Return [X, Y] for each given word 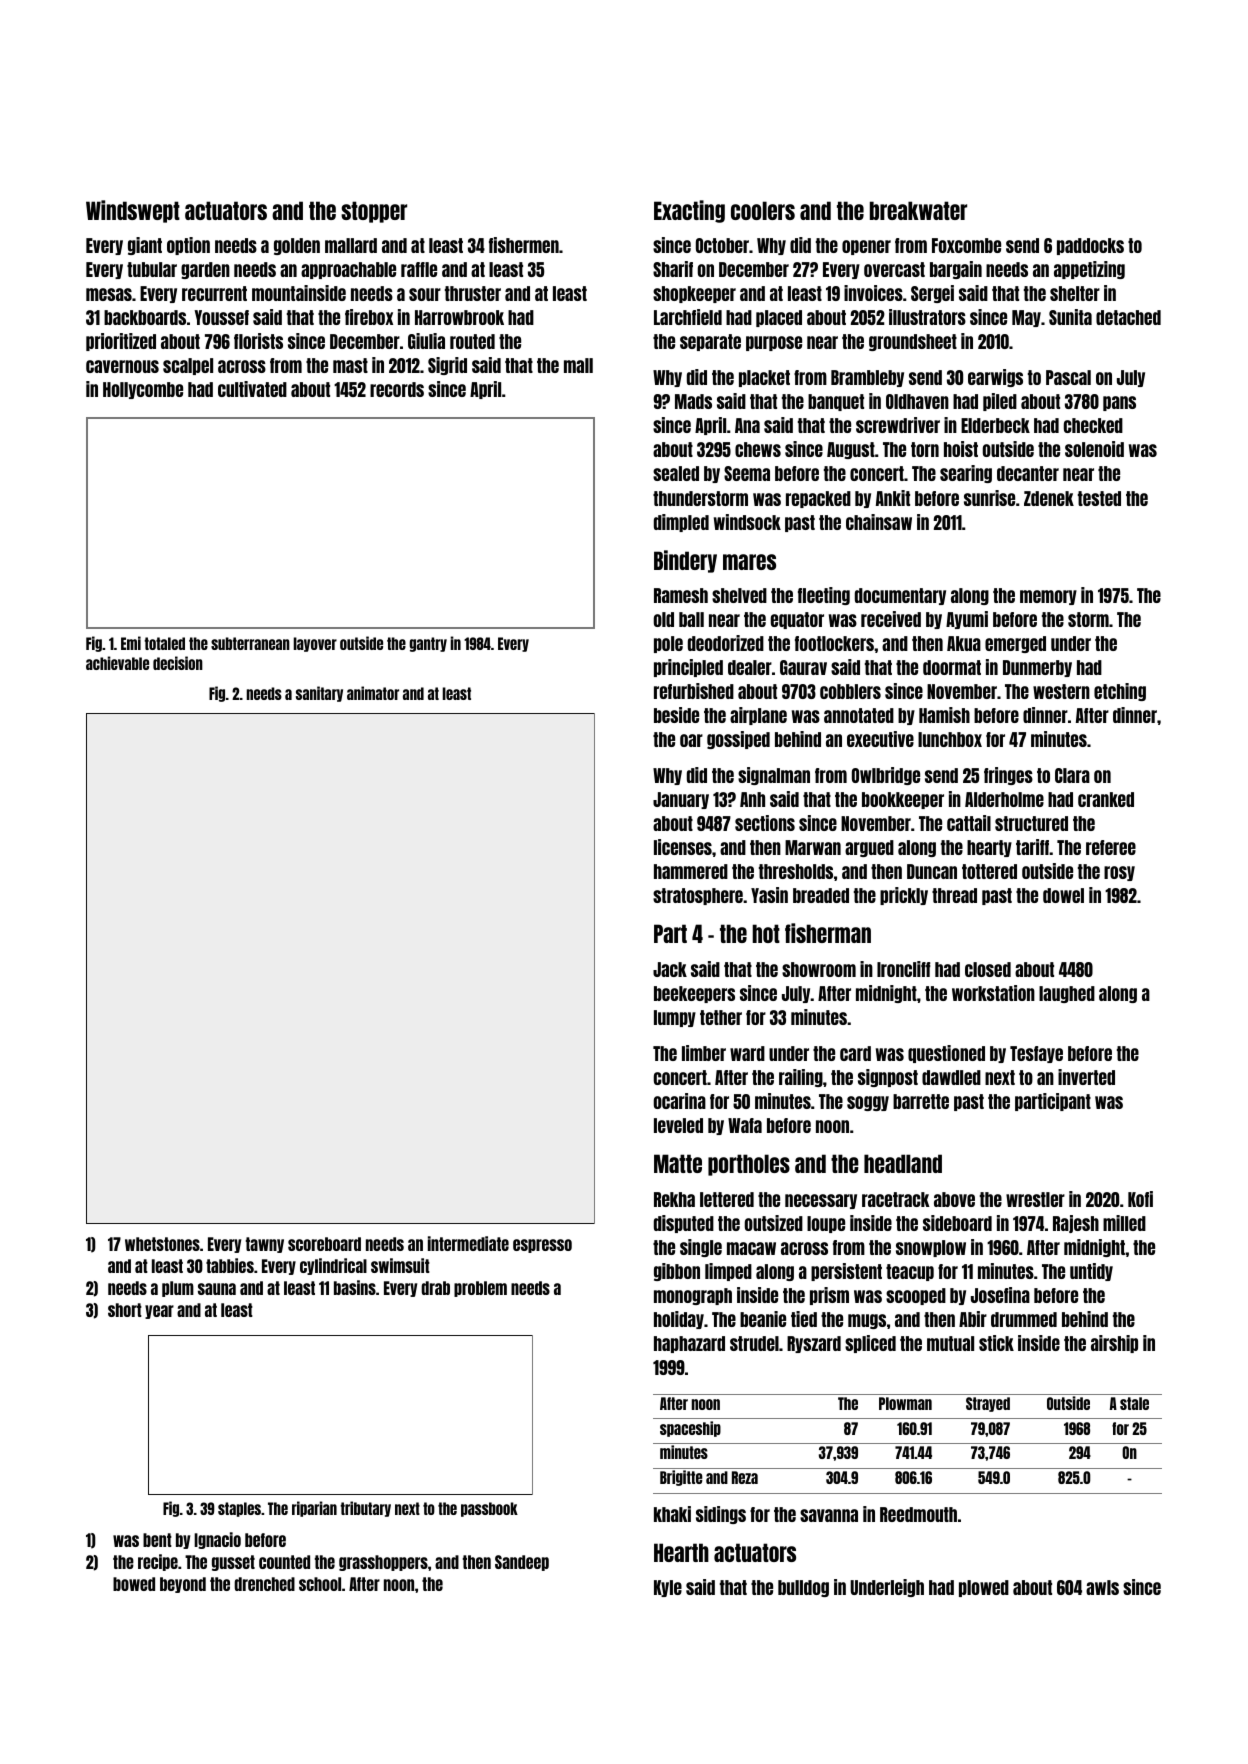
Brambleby [867, 378]
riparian [314, 1509]
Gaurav [803, 667]
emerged [1015, 644]
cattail [969, 823]
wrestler [1035, 1199]
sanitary [319, 694]
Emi [131, 643]
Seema [747, 473]
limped [728, 1272]
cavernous [122, 366]
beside [676, 715]
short [125, 1310]
